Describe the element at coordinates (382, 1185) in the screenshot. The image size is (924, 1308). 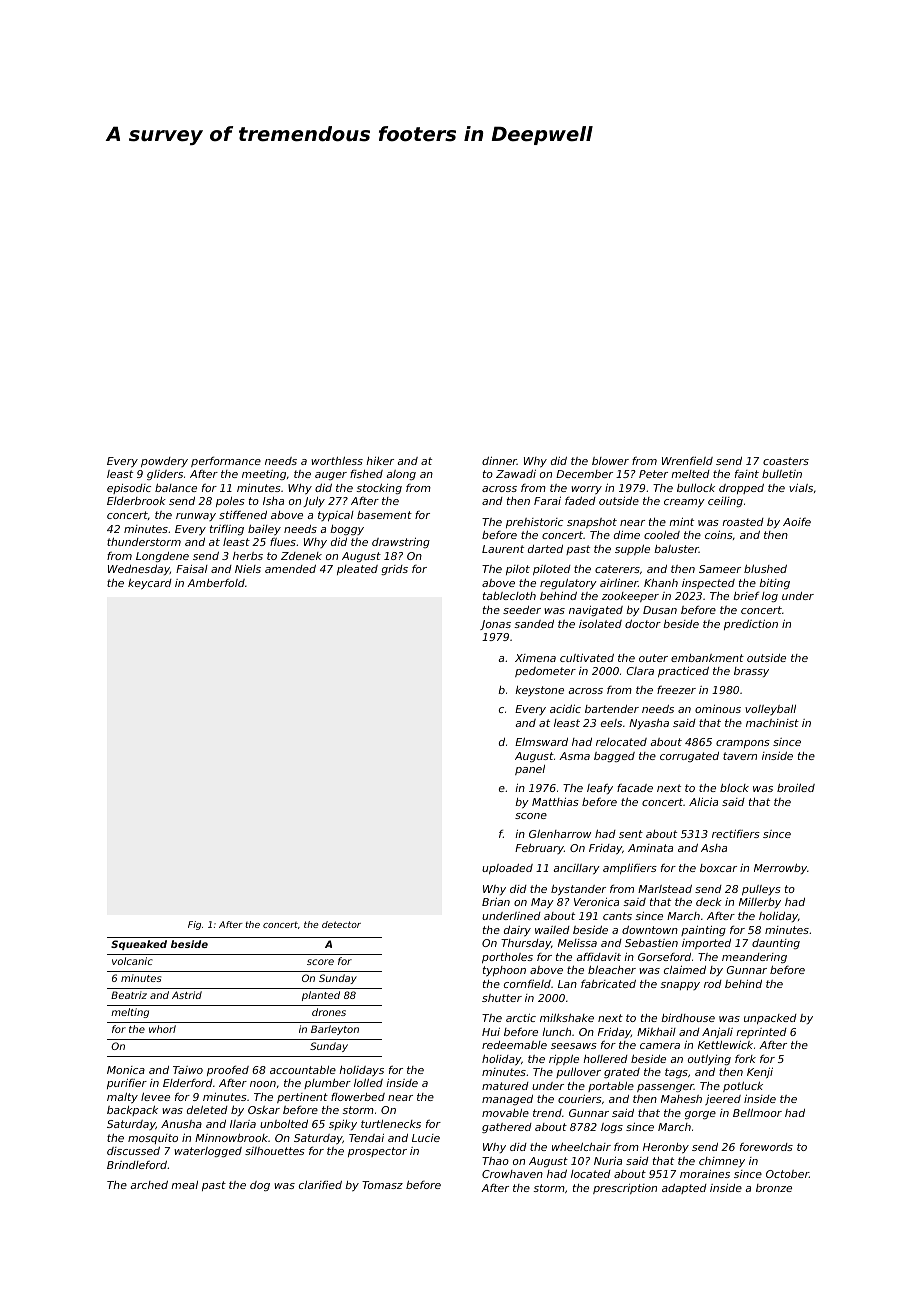
I see `Tomasz` at that location.
